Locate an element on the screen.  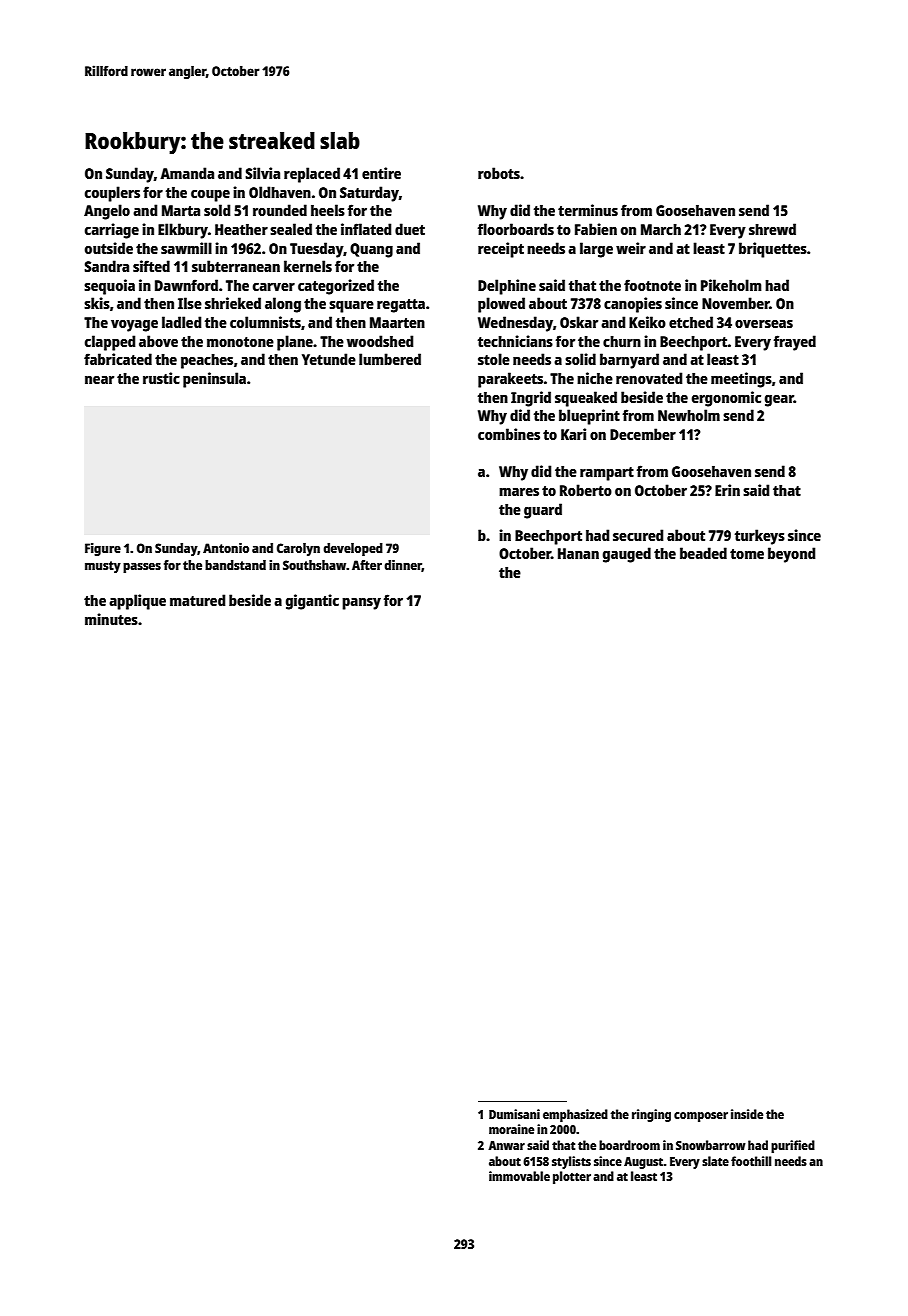
entire is located at coordinates (381, 173).
